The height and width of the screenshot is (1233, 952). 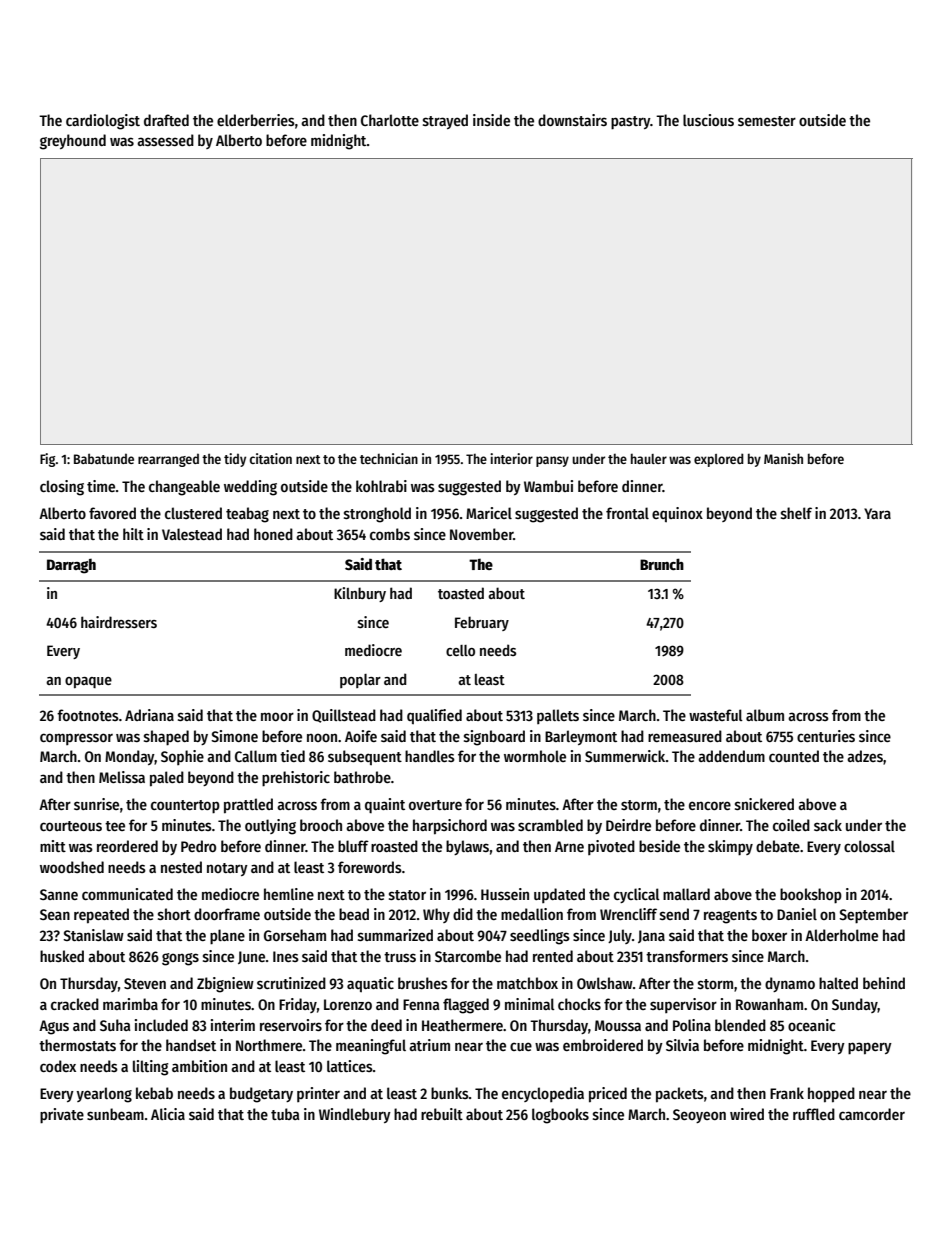 I want to click on semester, so click(x=767, y=121).
